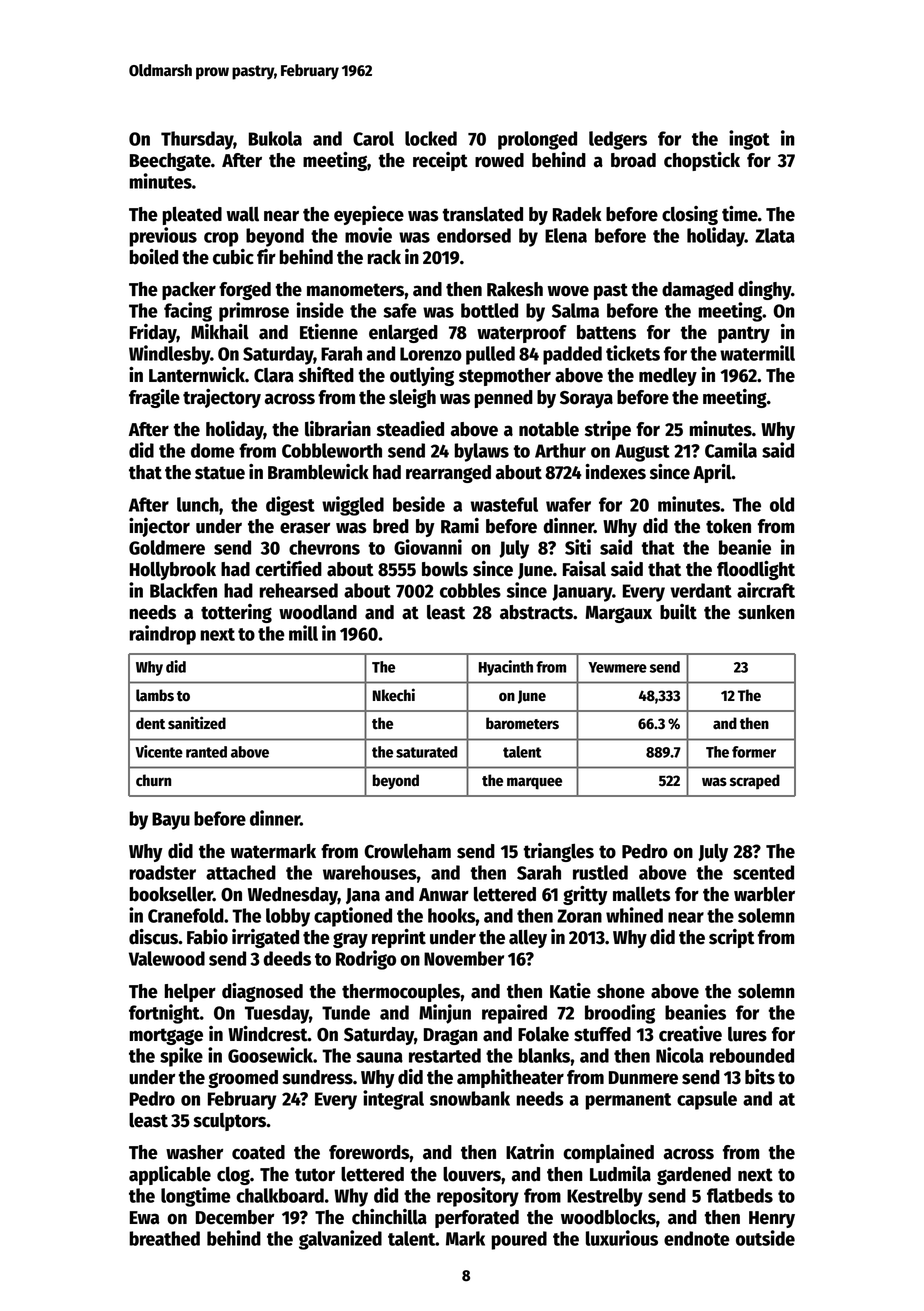  I want to click on eraser, so click(305, 528).
